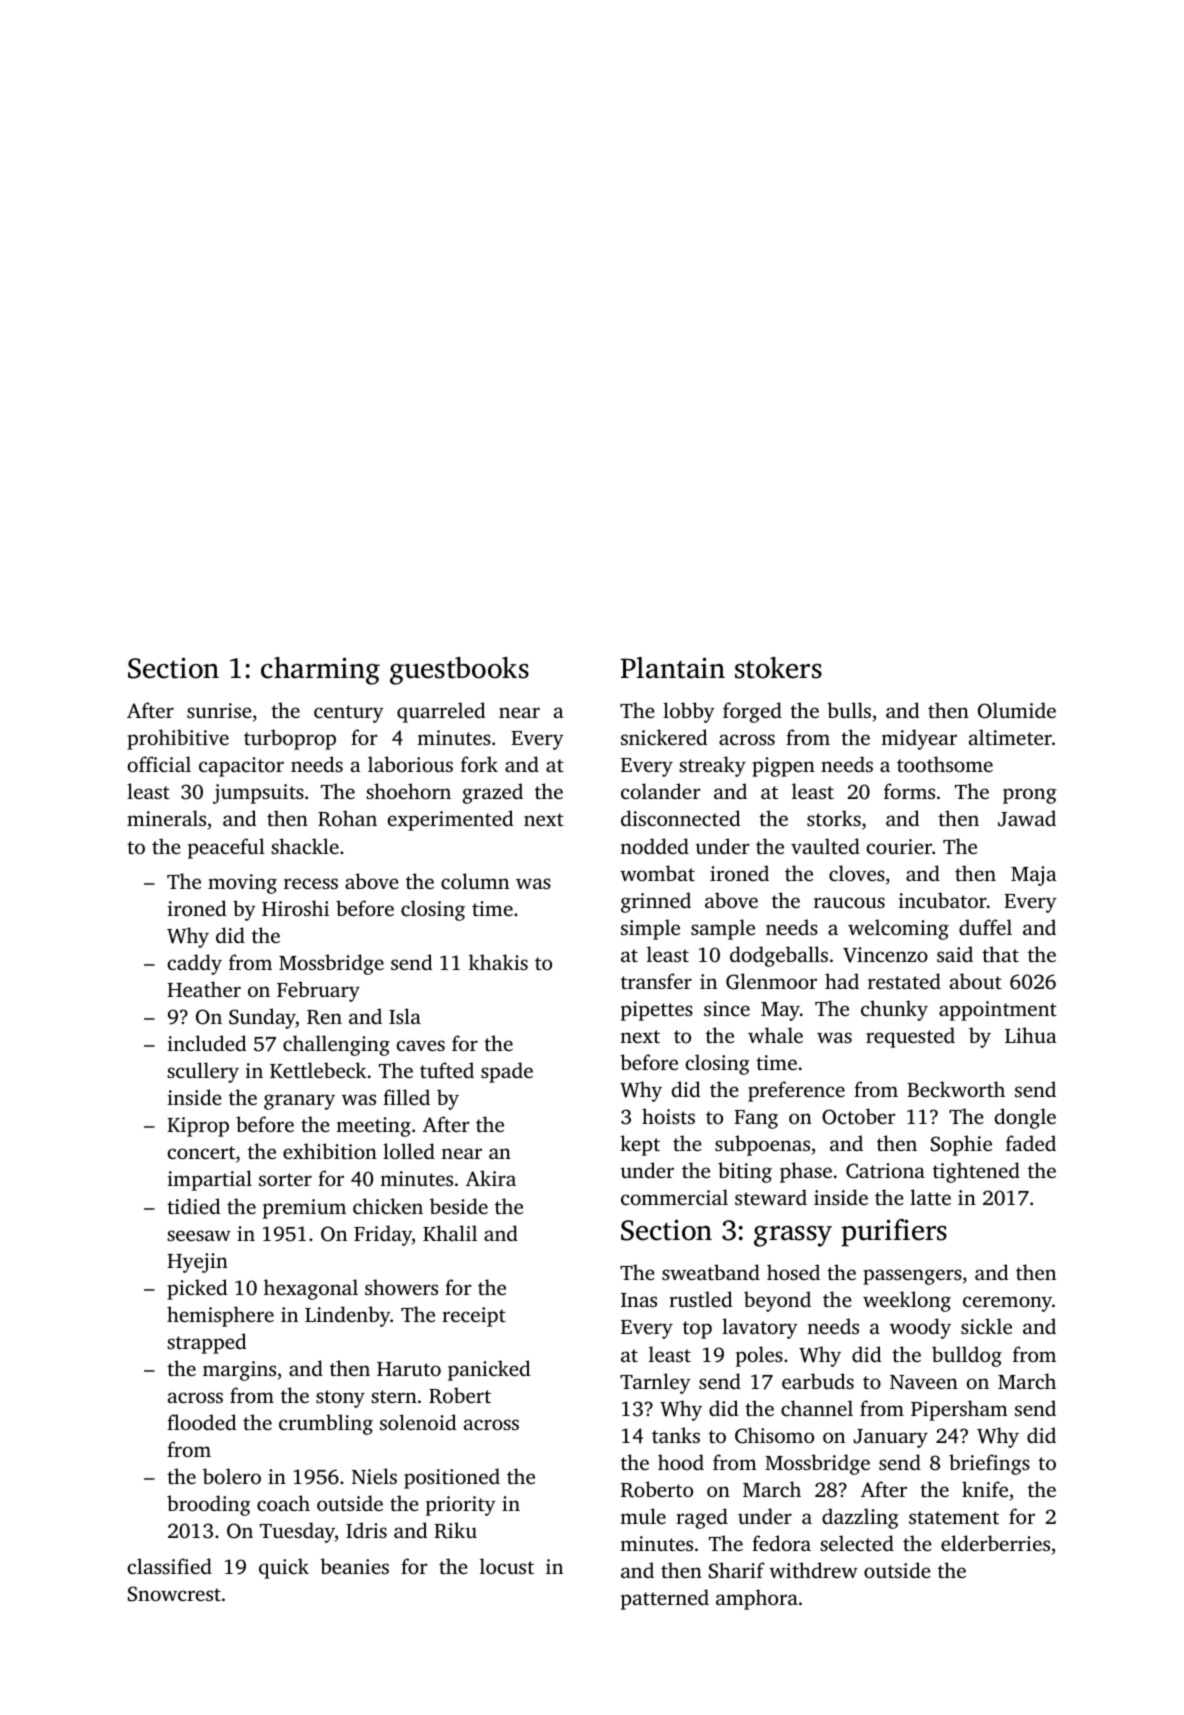 The width and height of the document is (1184, 1715). I want to click on Beckworth, so click(956, 1089).
